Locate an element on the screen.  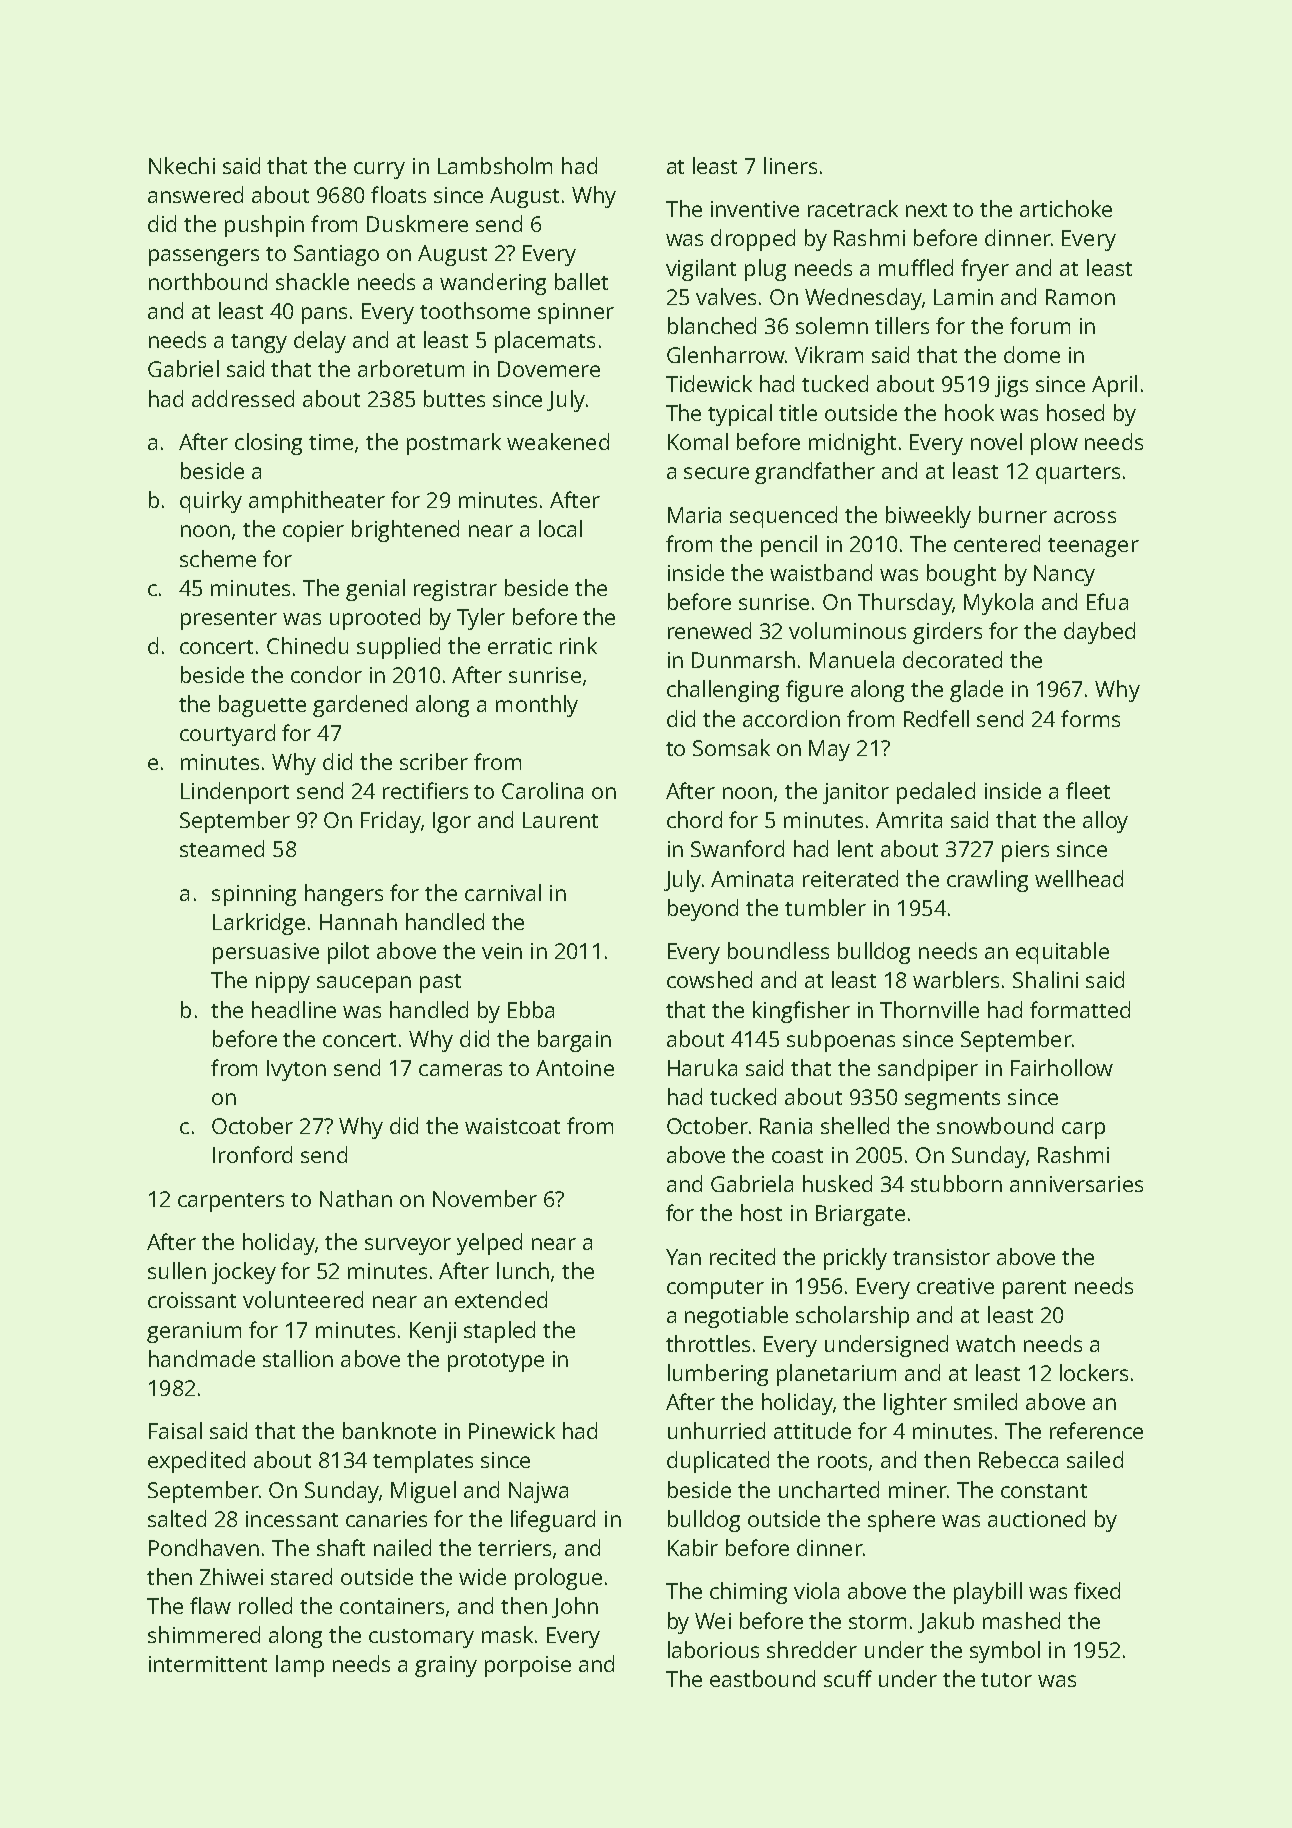
sullen is located at coordinates (177, 1270).
